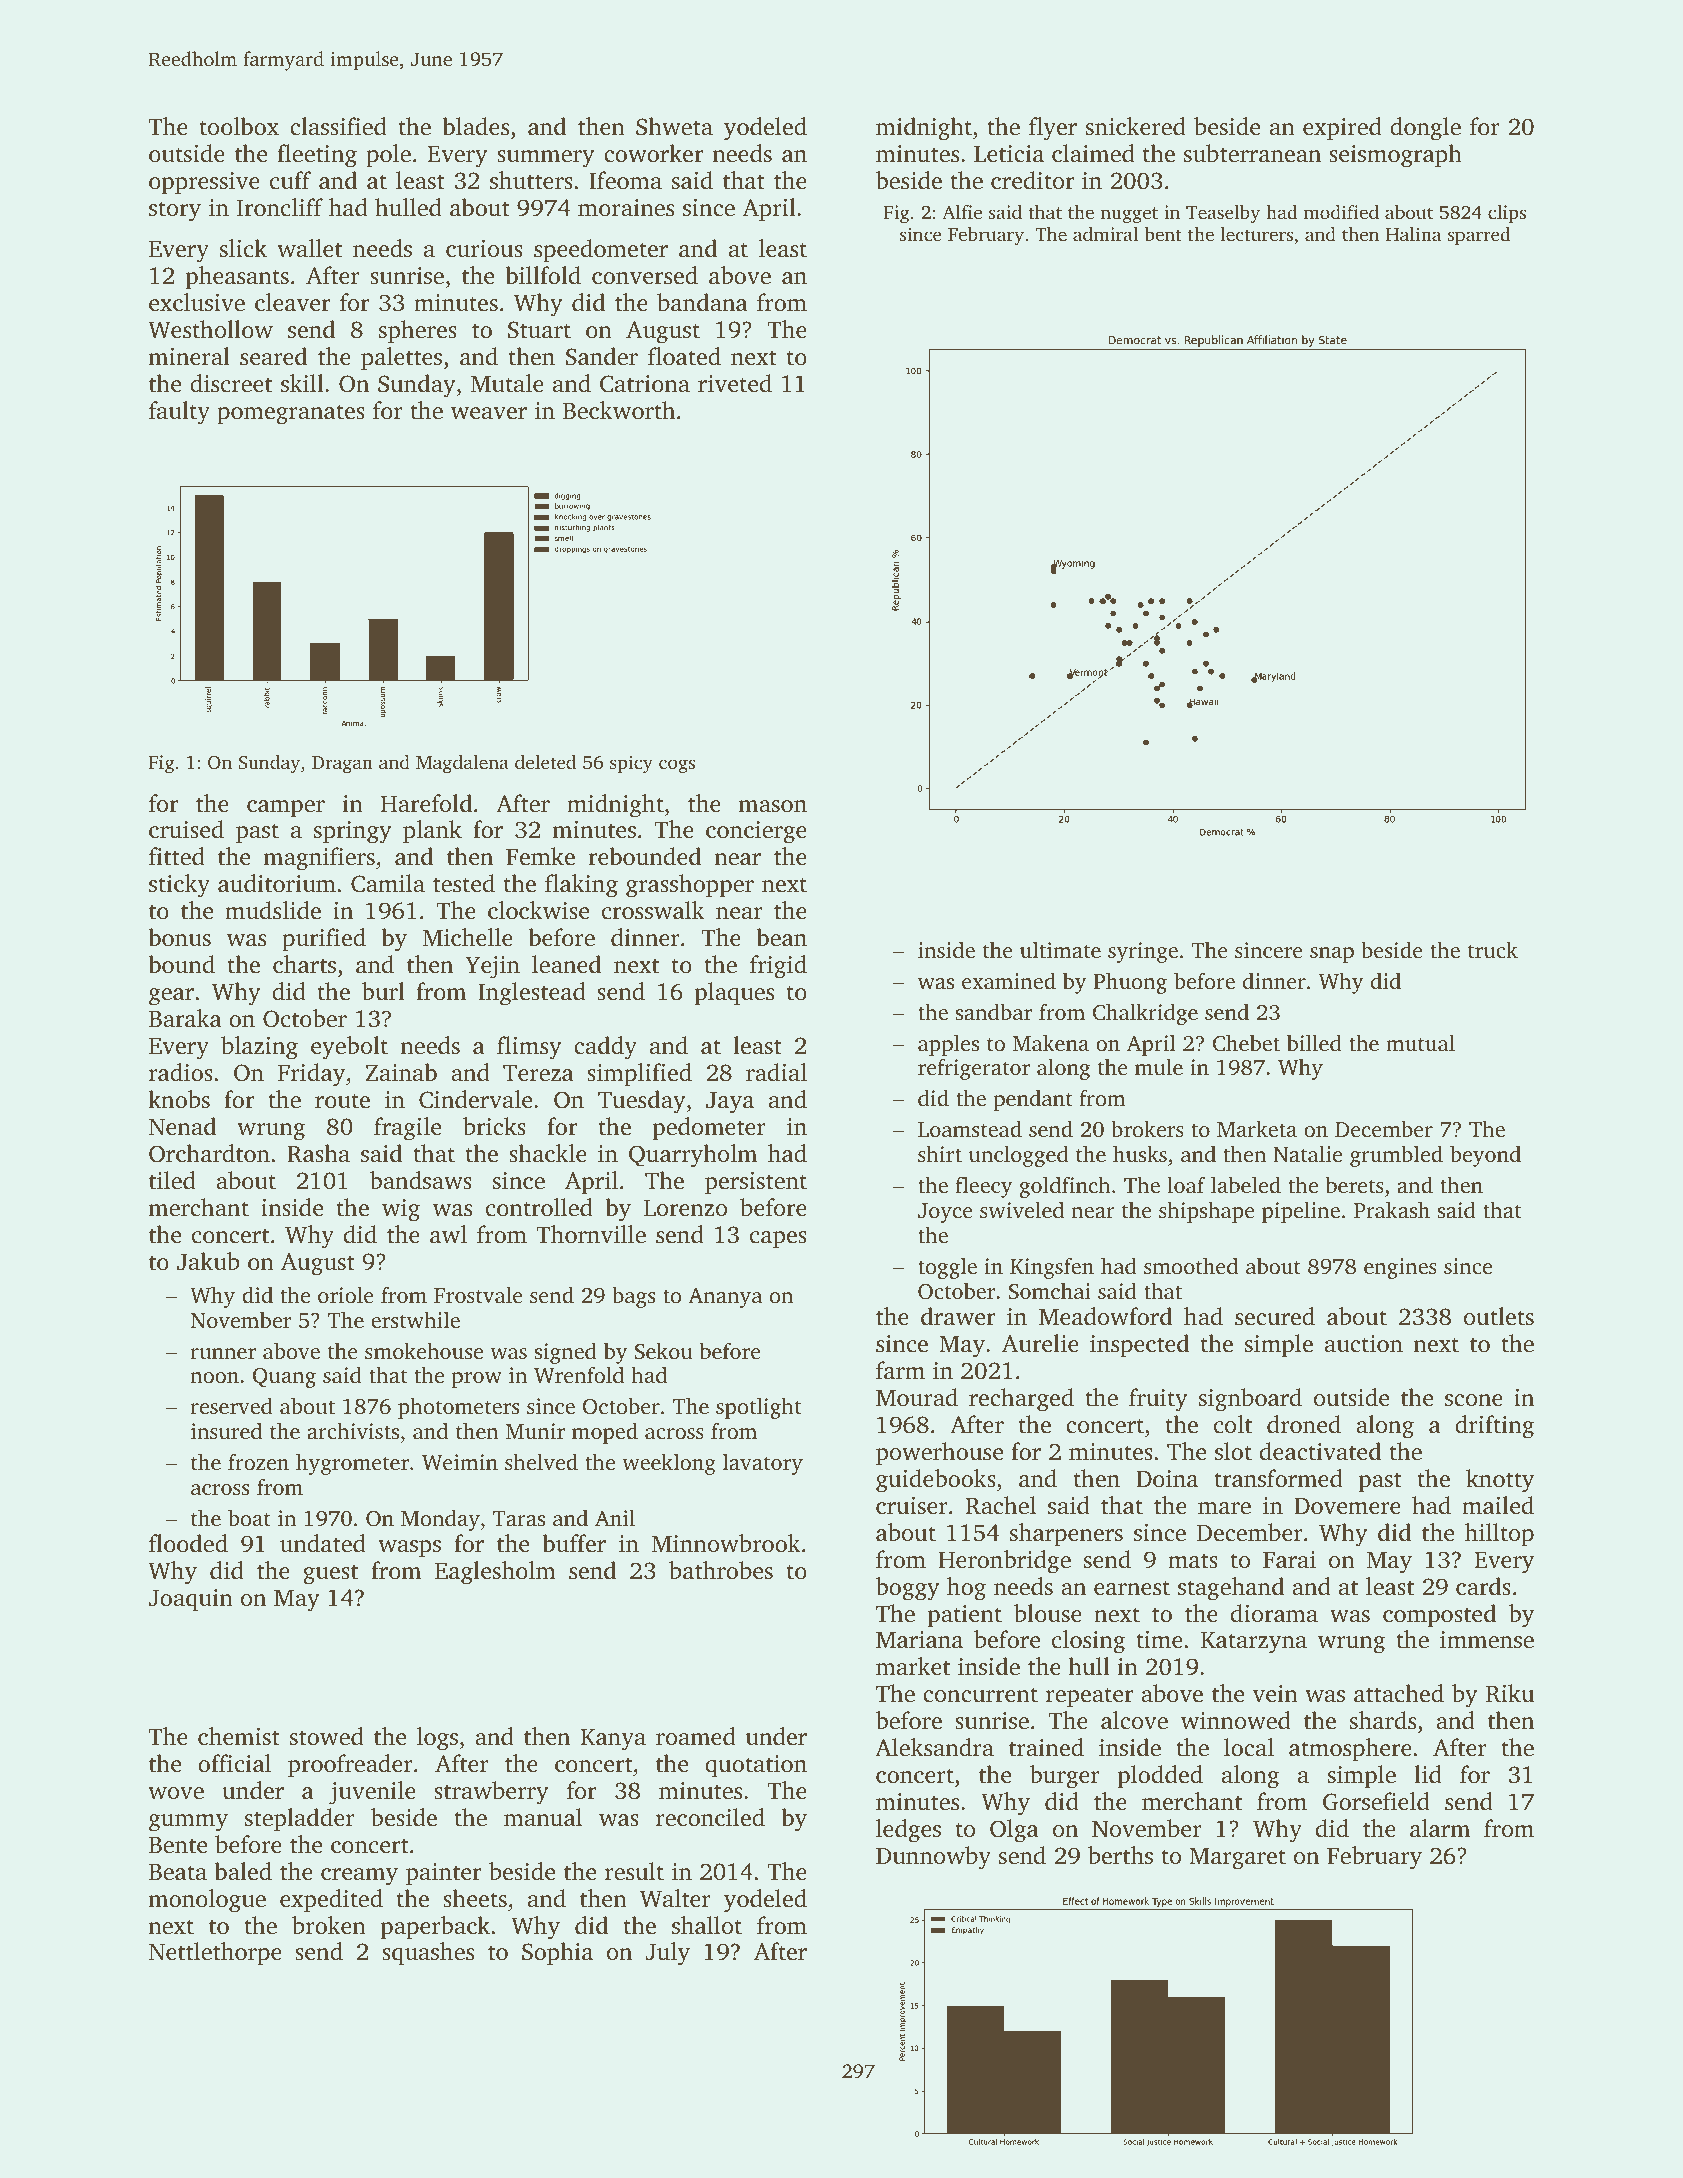 The height and width of the document is (2178, 1683). What do you see at coordinates (1237, 1859) in the document?
I see `Margaret` at bounding box center [1237, 1859].
